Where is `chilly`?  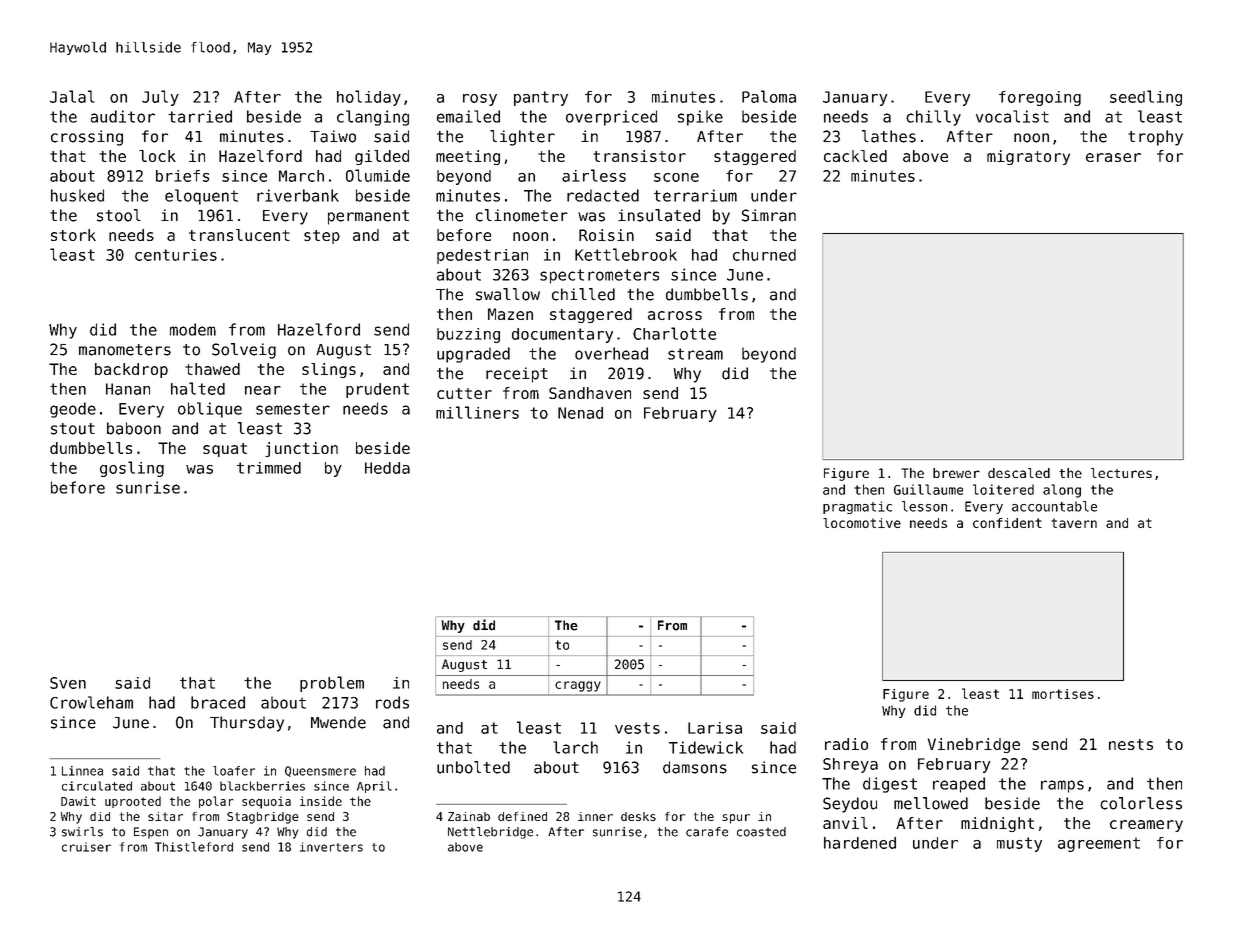 chilly is located at coordinates (933, 118).
